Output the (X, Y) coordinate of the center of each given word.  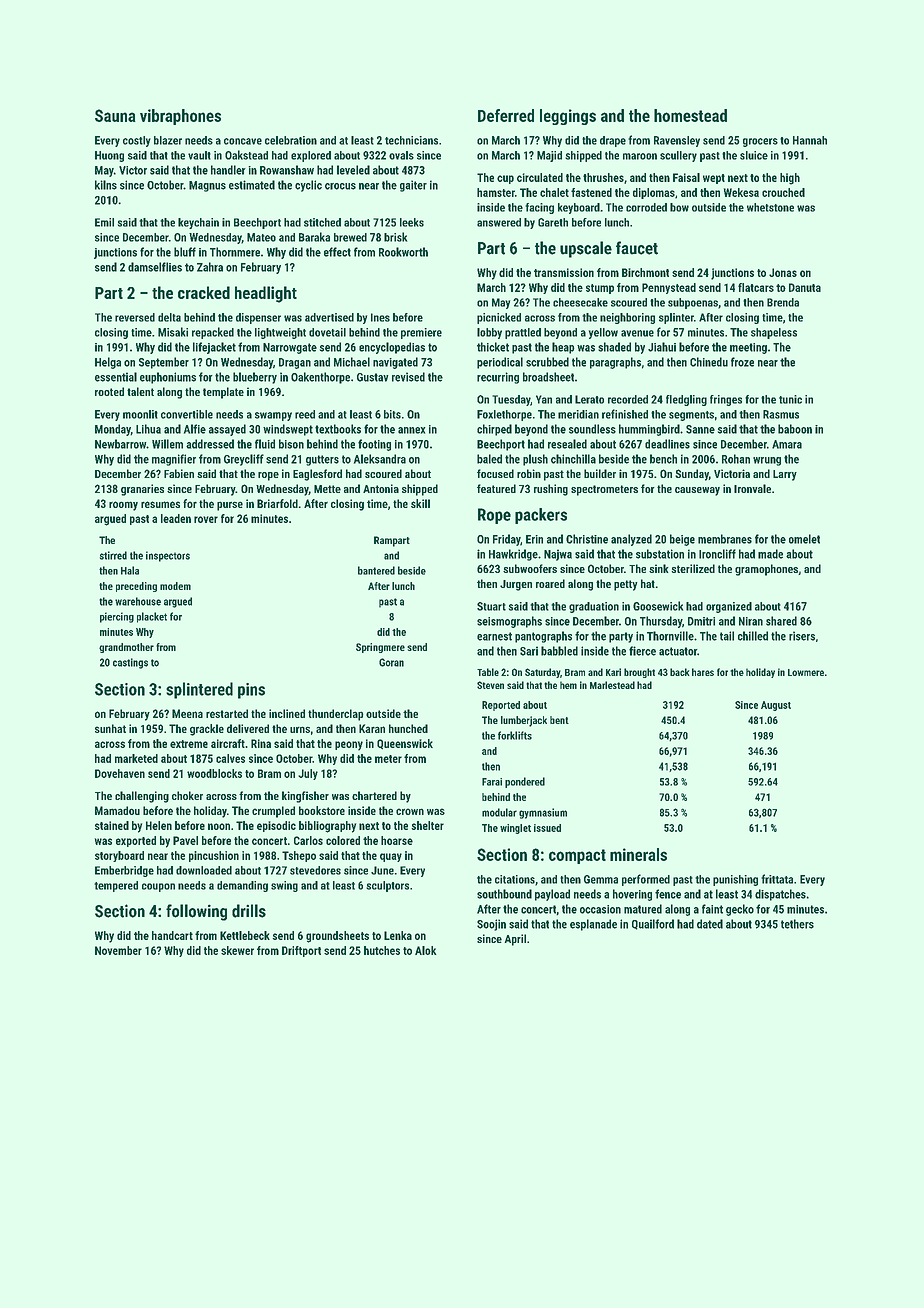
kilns (106, 185)
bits (392, 414)
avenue (637, 333)
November (118, 950)
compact (577, 856)
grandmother (126, 648)
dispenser (258, 318)
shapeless (774, 333)
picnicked (499, 318)
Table (488, 672)
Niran (751, 621)
